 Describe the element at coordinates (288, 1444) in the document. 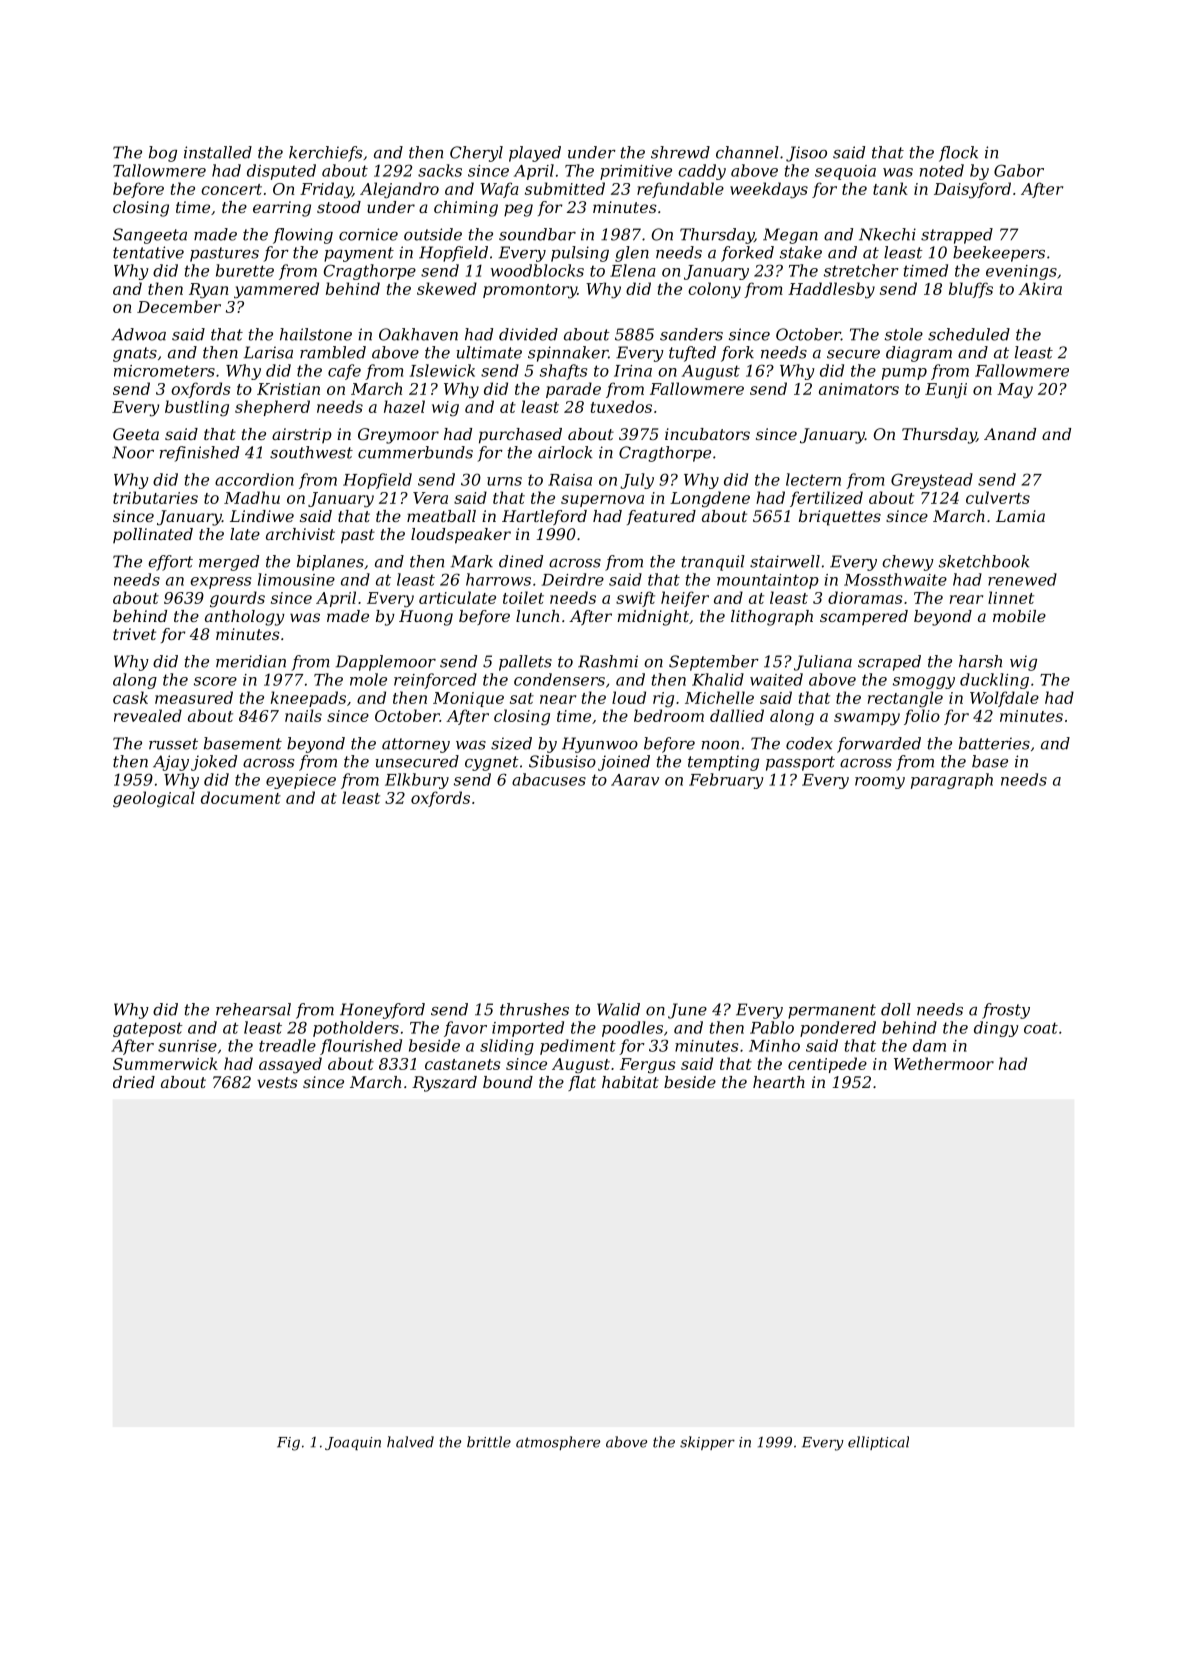

I see `Fig` at that location.
